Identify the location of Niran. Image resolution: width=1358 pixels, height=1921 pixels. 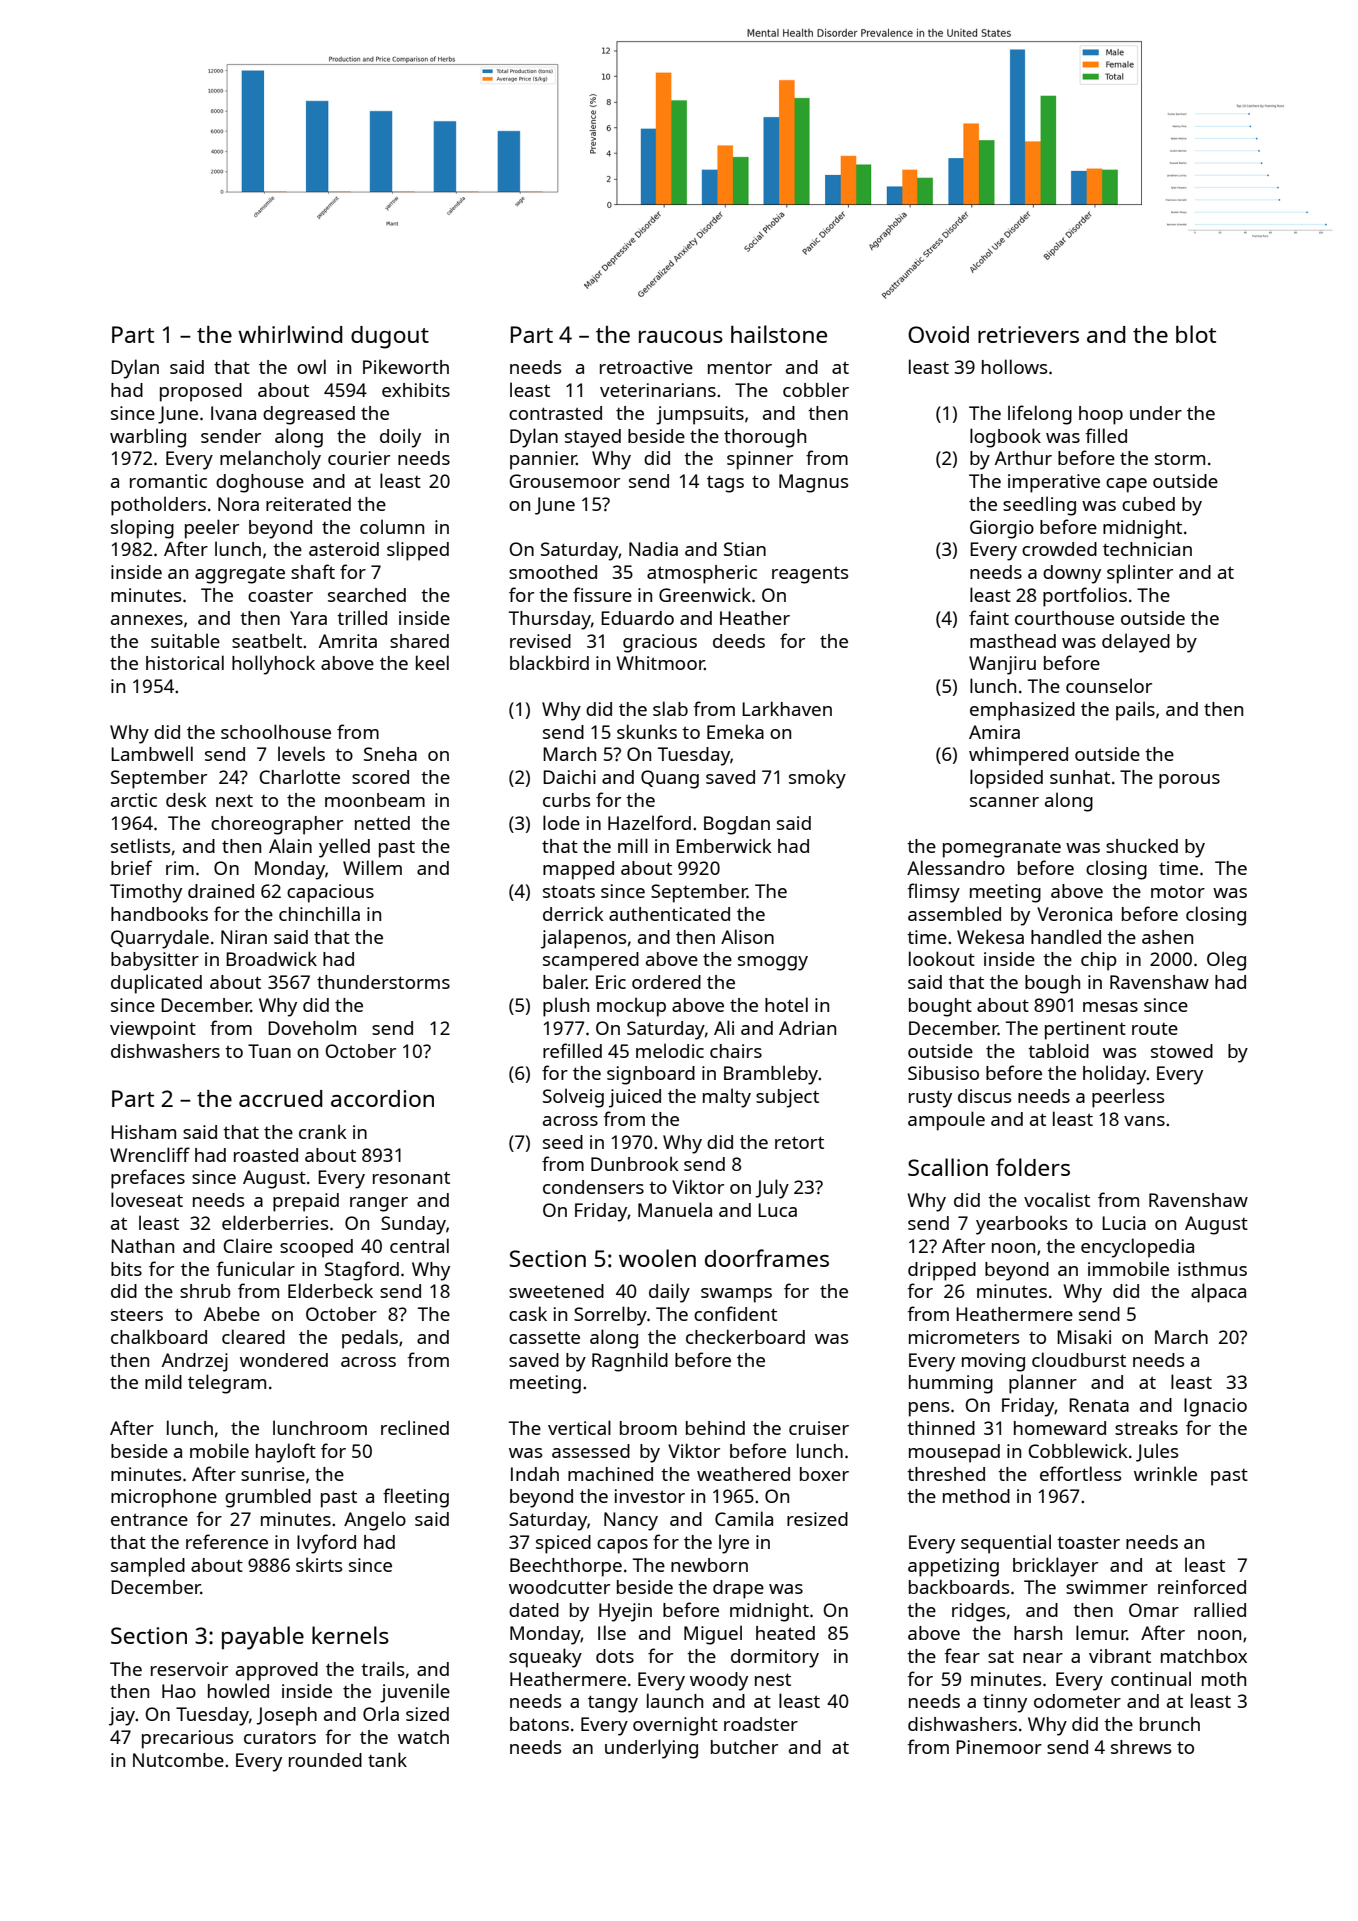
(244, 937).
